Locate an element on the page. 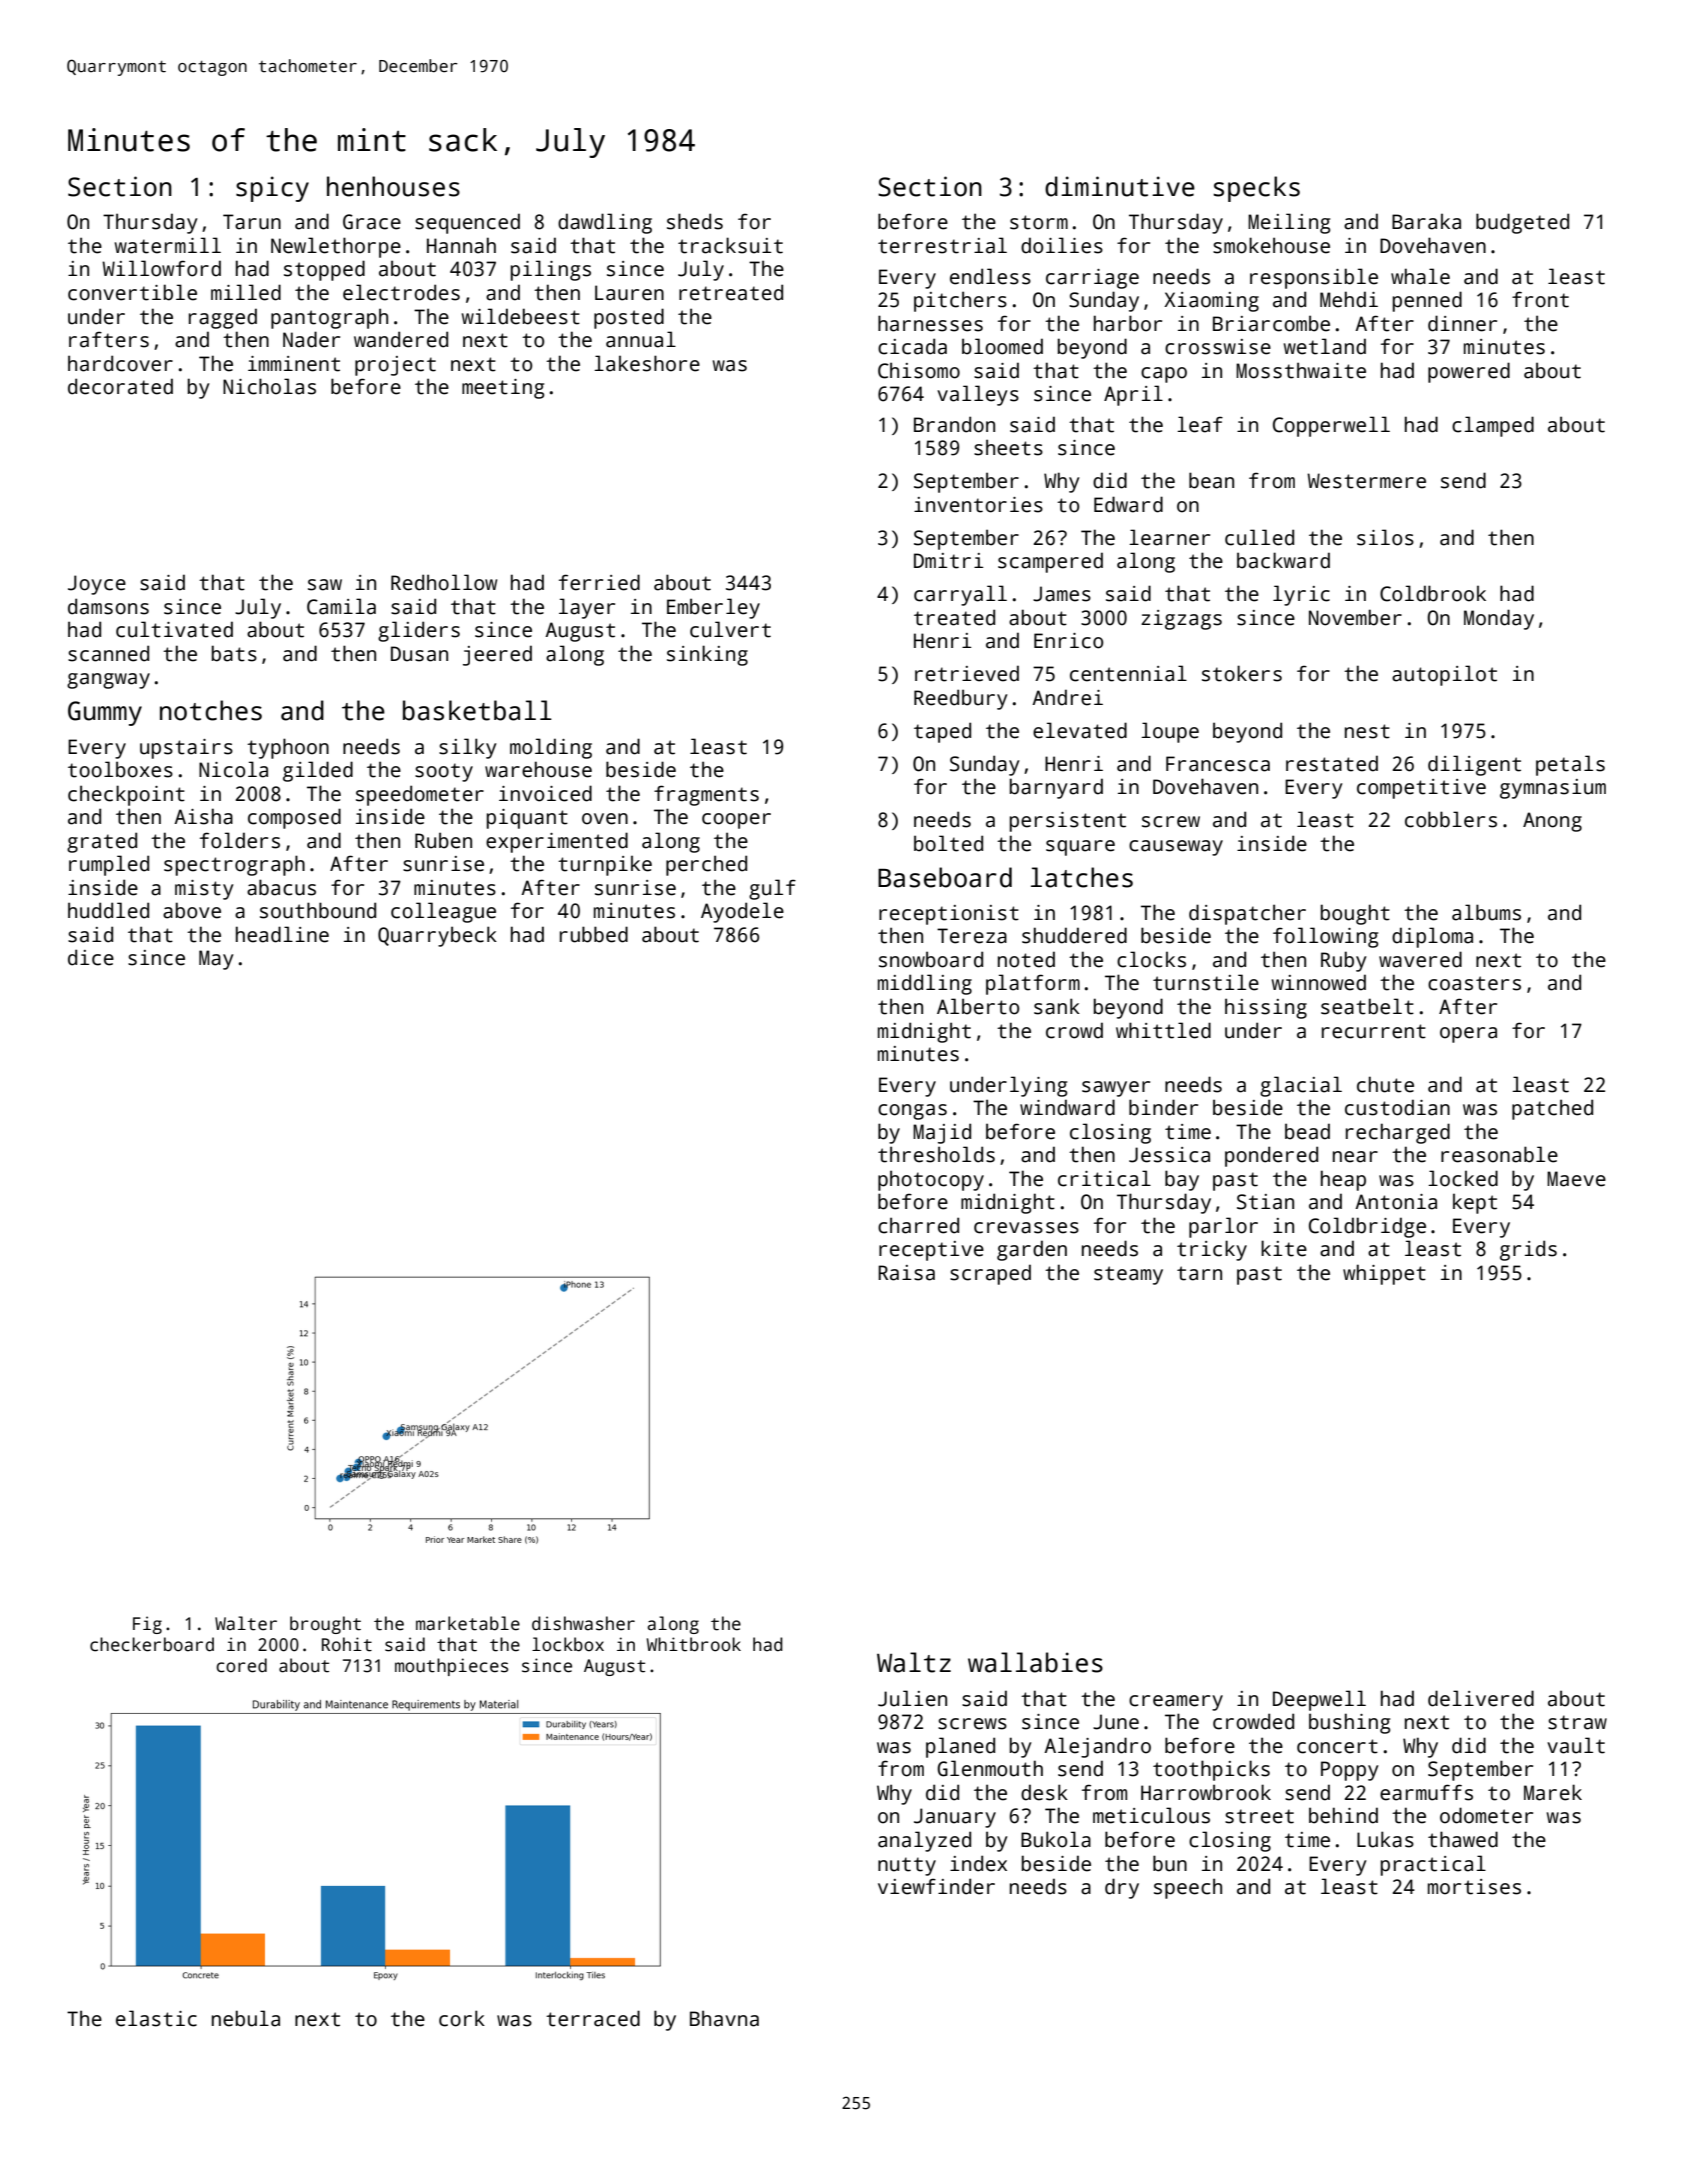 The height and width of the document is (2178, 1683). project is located at coordinates (395, 366).
